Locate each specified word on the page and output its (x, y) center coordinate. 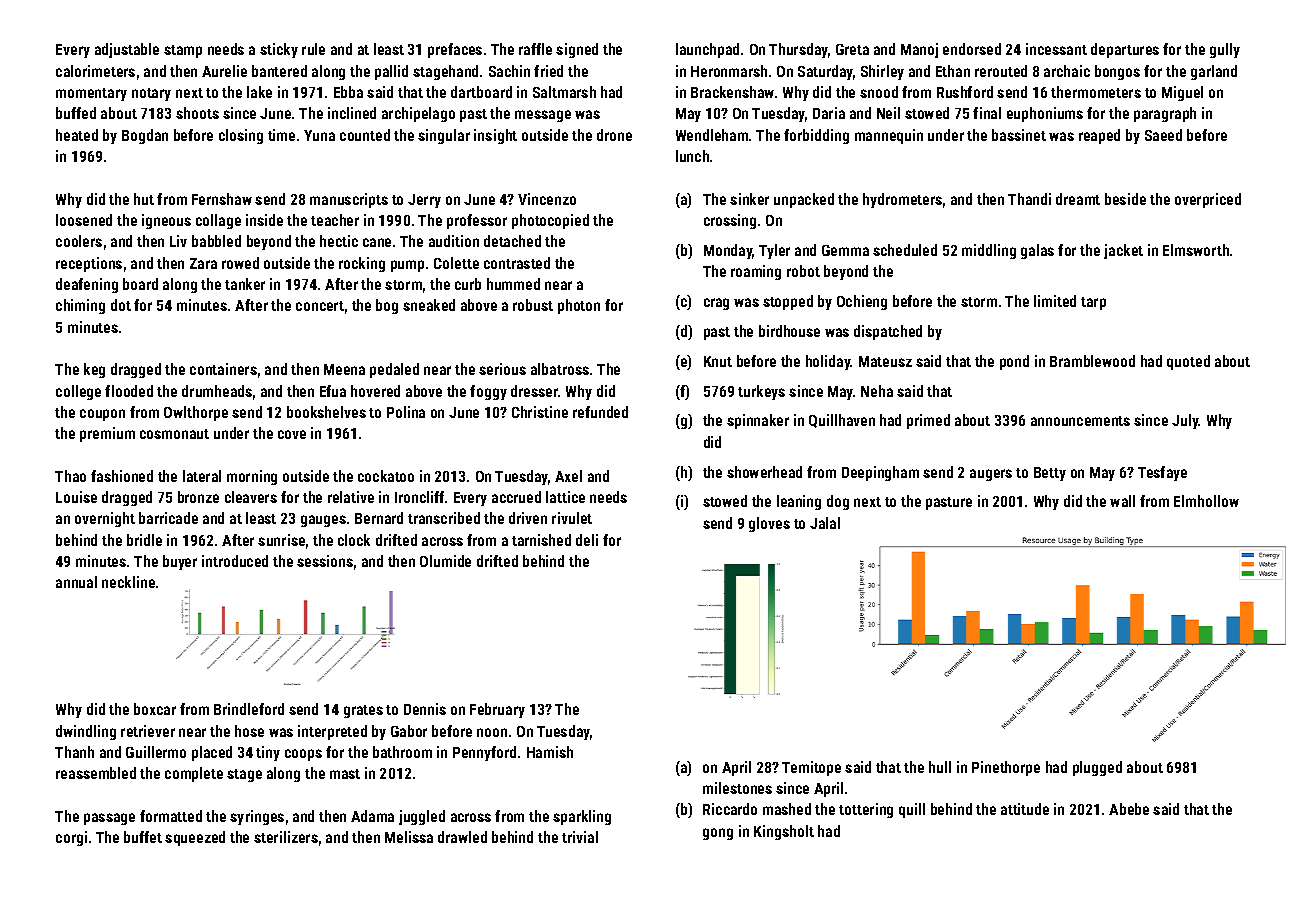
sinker (749, 199)
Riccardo (730, 809)
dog (838, 502)
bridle (144, 540)
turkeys (761, 392)
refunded (600, 412)
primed (928, 421)
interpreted (332, 732)
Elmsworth (1196, 250)
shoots (197, 113)
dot (121, 305)
